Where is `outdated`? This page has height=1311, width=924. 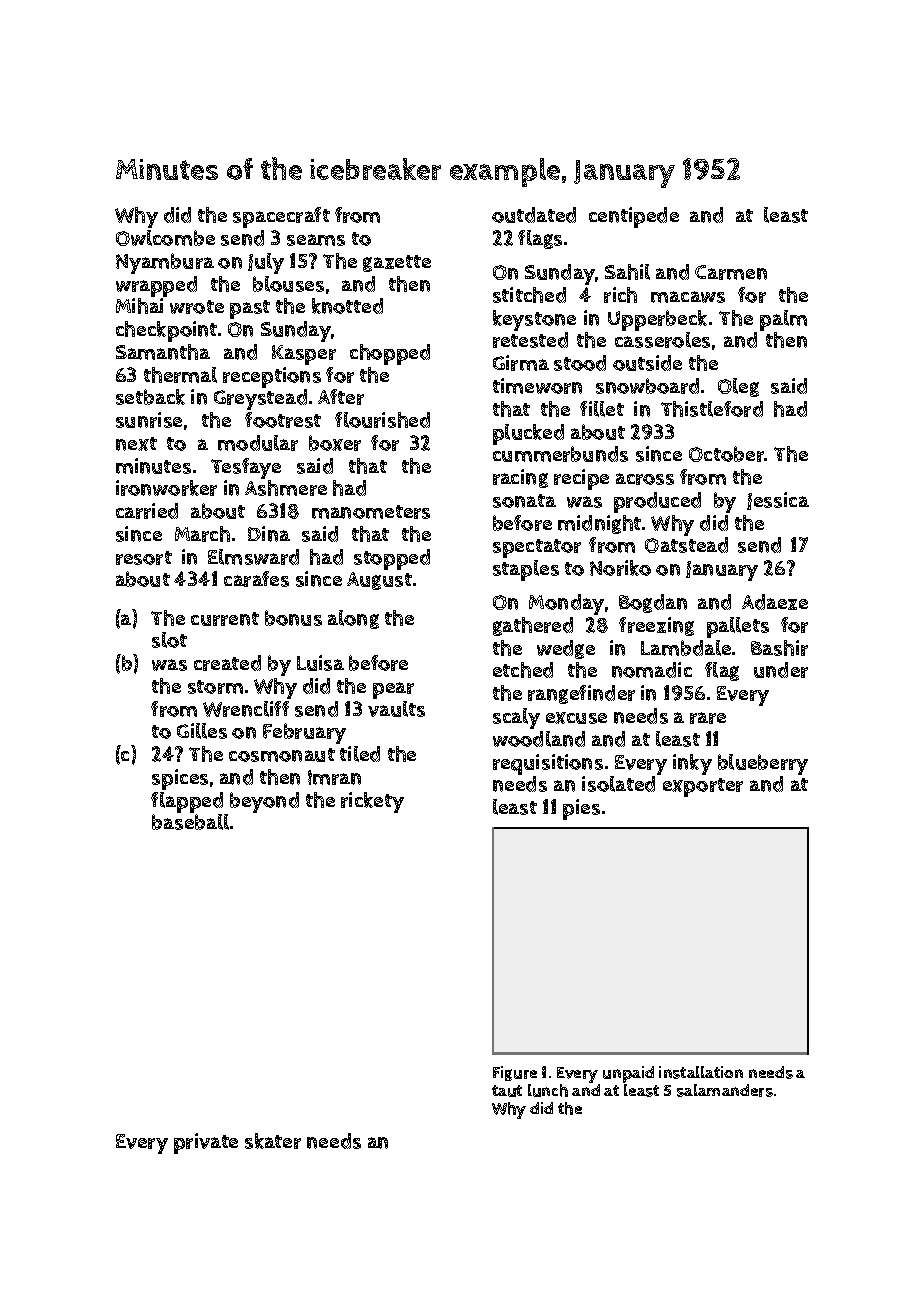
outdated is located at coordinates (534, 215).
